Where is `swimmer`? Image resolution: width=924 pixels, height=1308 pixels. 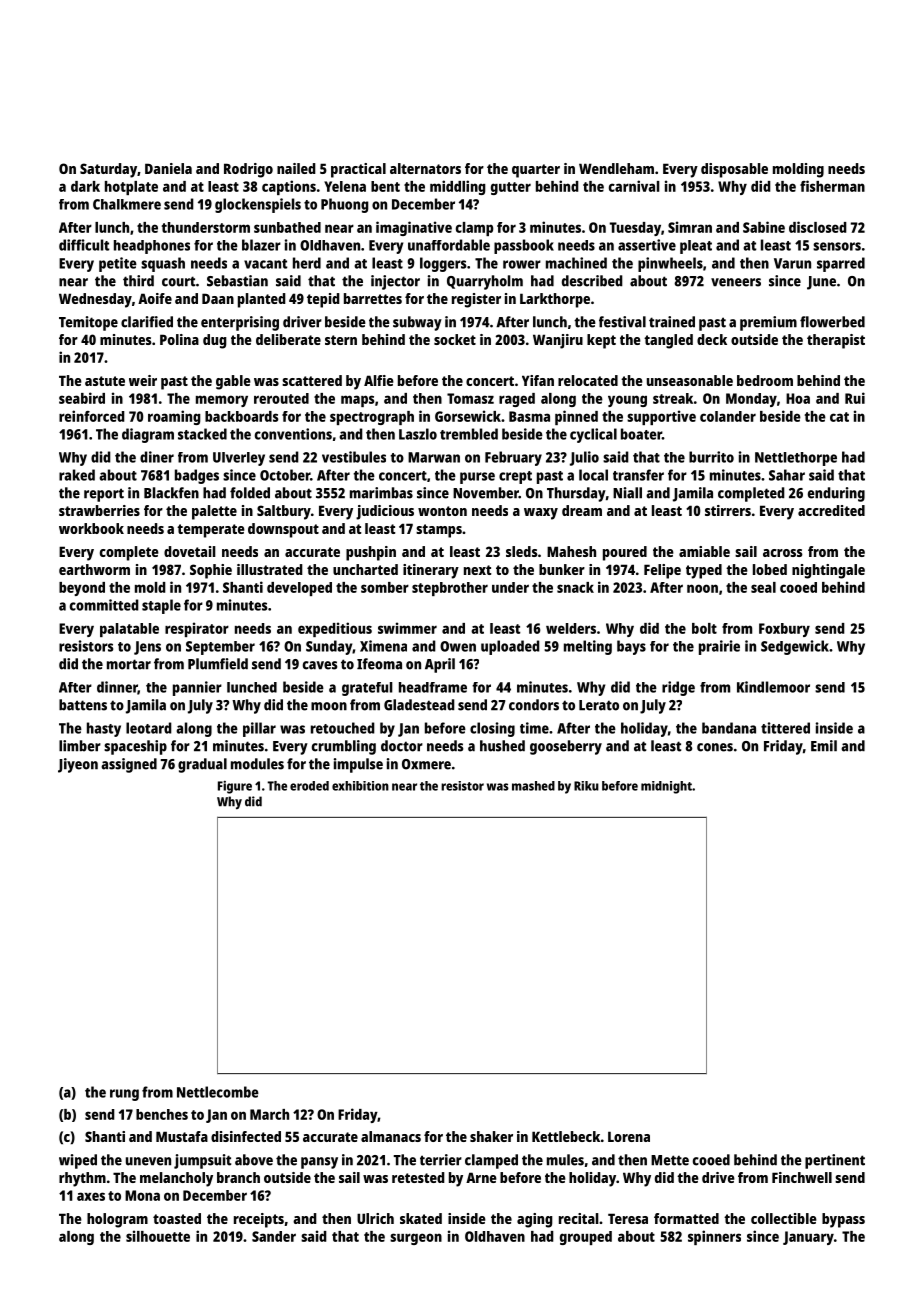
swimmer is located at coordinates (407, 628).
